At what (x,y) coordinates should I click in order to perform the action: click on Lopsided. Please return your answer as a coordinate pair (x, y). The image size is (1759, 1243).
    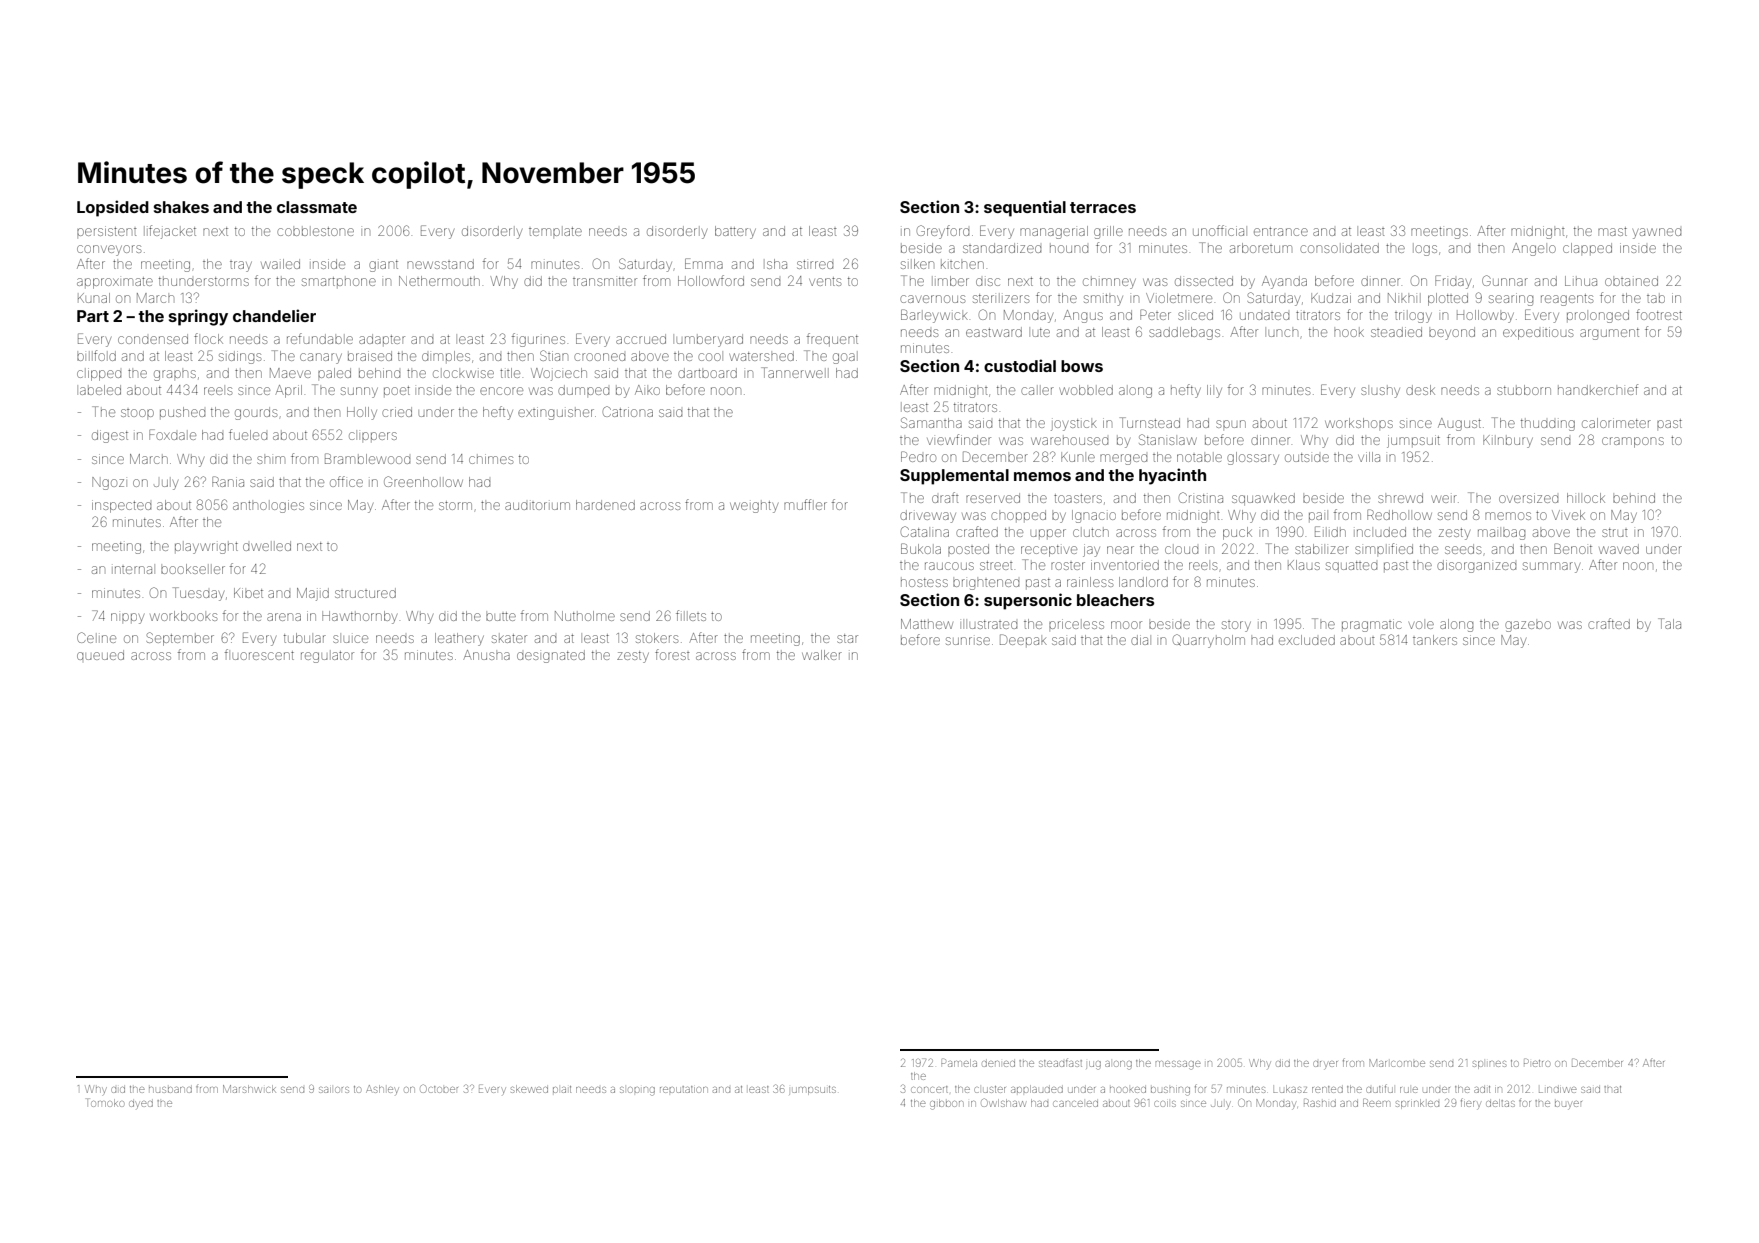
    Looking at the image, I should click on (113, 208).
